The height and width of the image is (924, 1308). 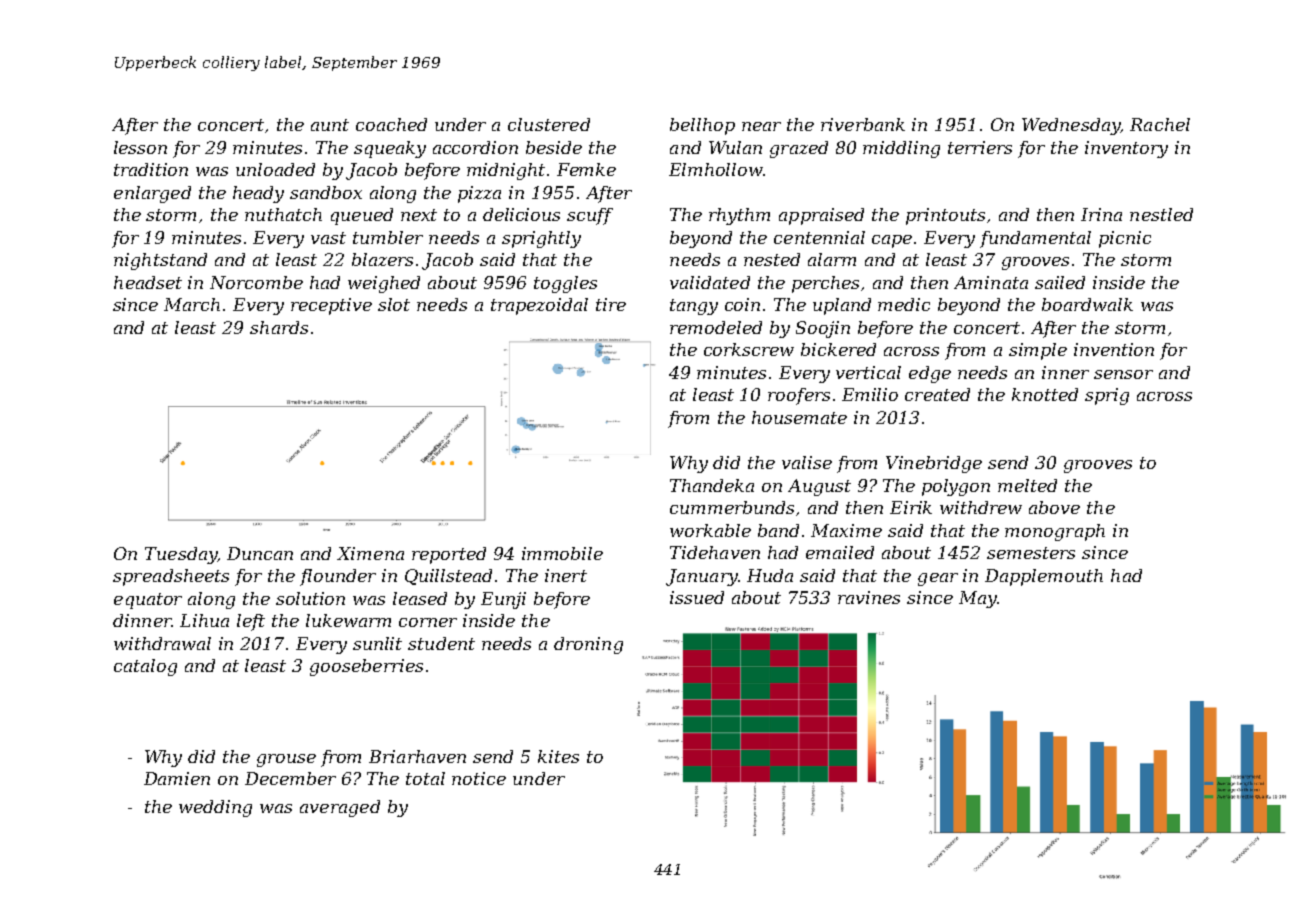 I want to click on edge, so click(x=930, y=374).
